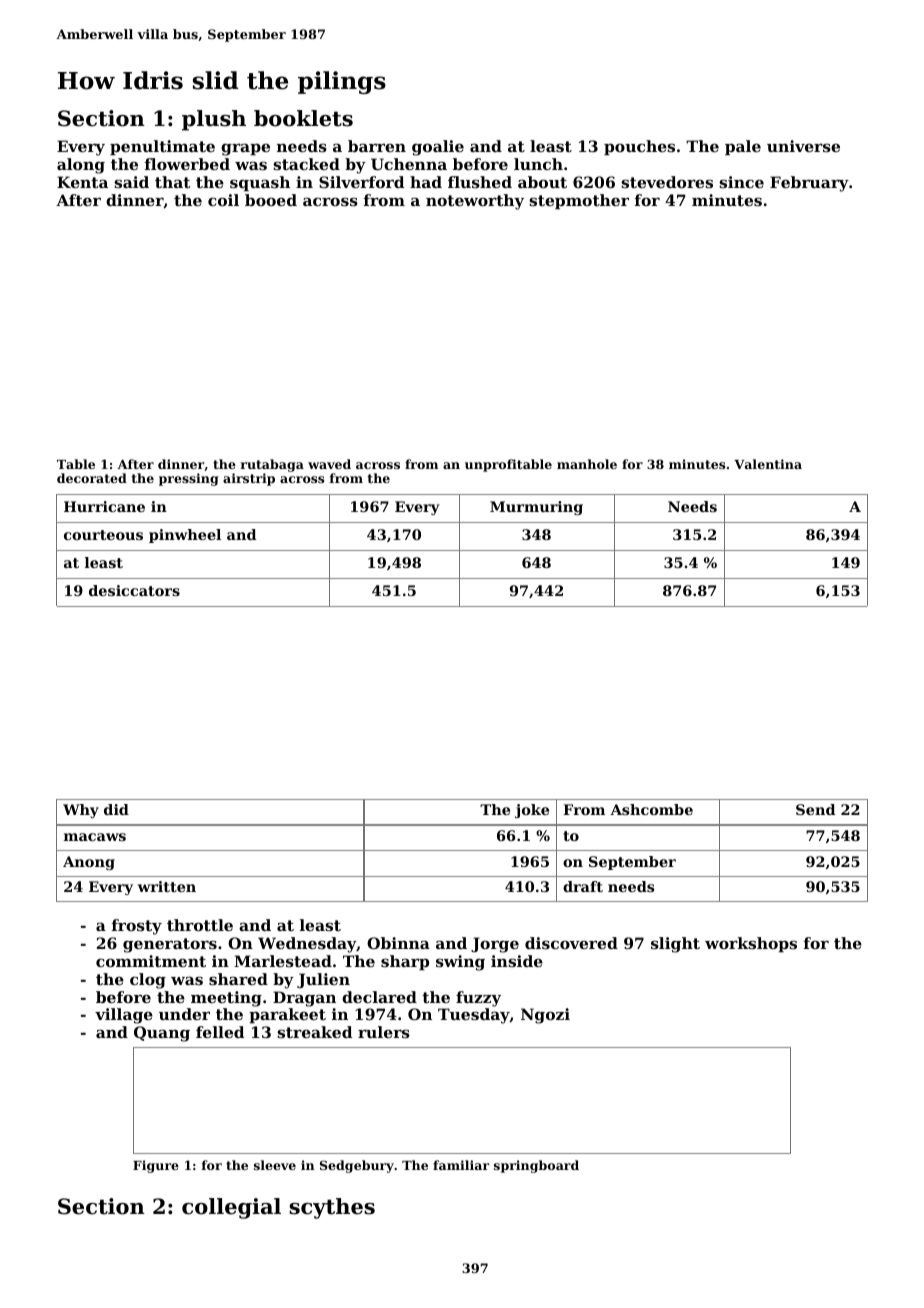 The height and width of the screenshot is (1308, 924). Describe the element at coordinates (532, 811) in the screenshot. I see `joke` at that location.
